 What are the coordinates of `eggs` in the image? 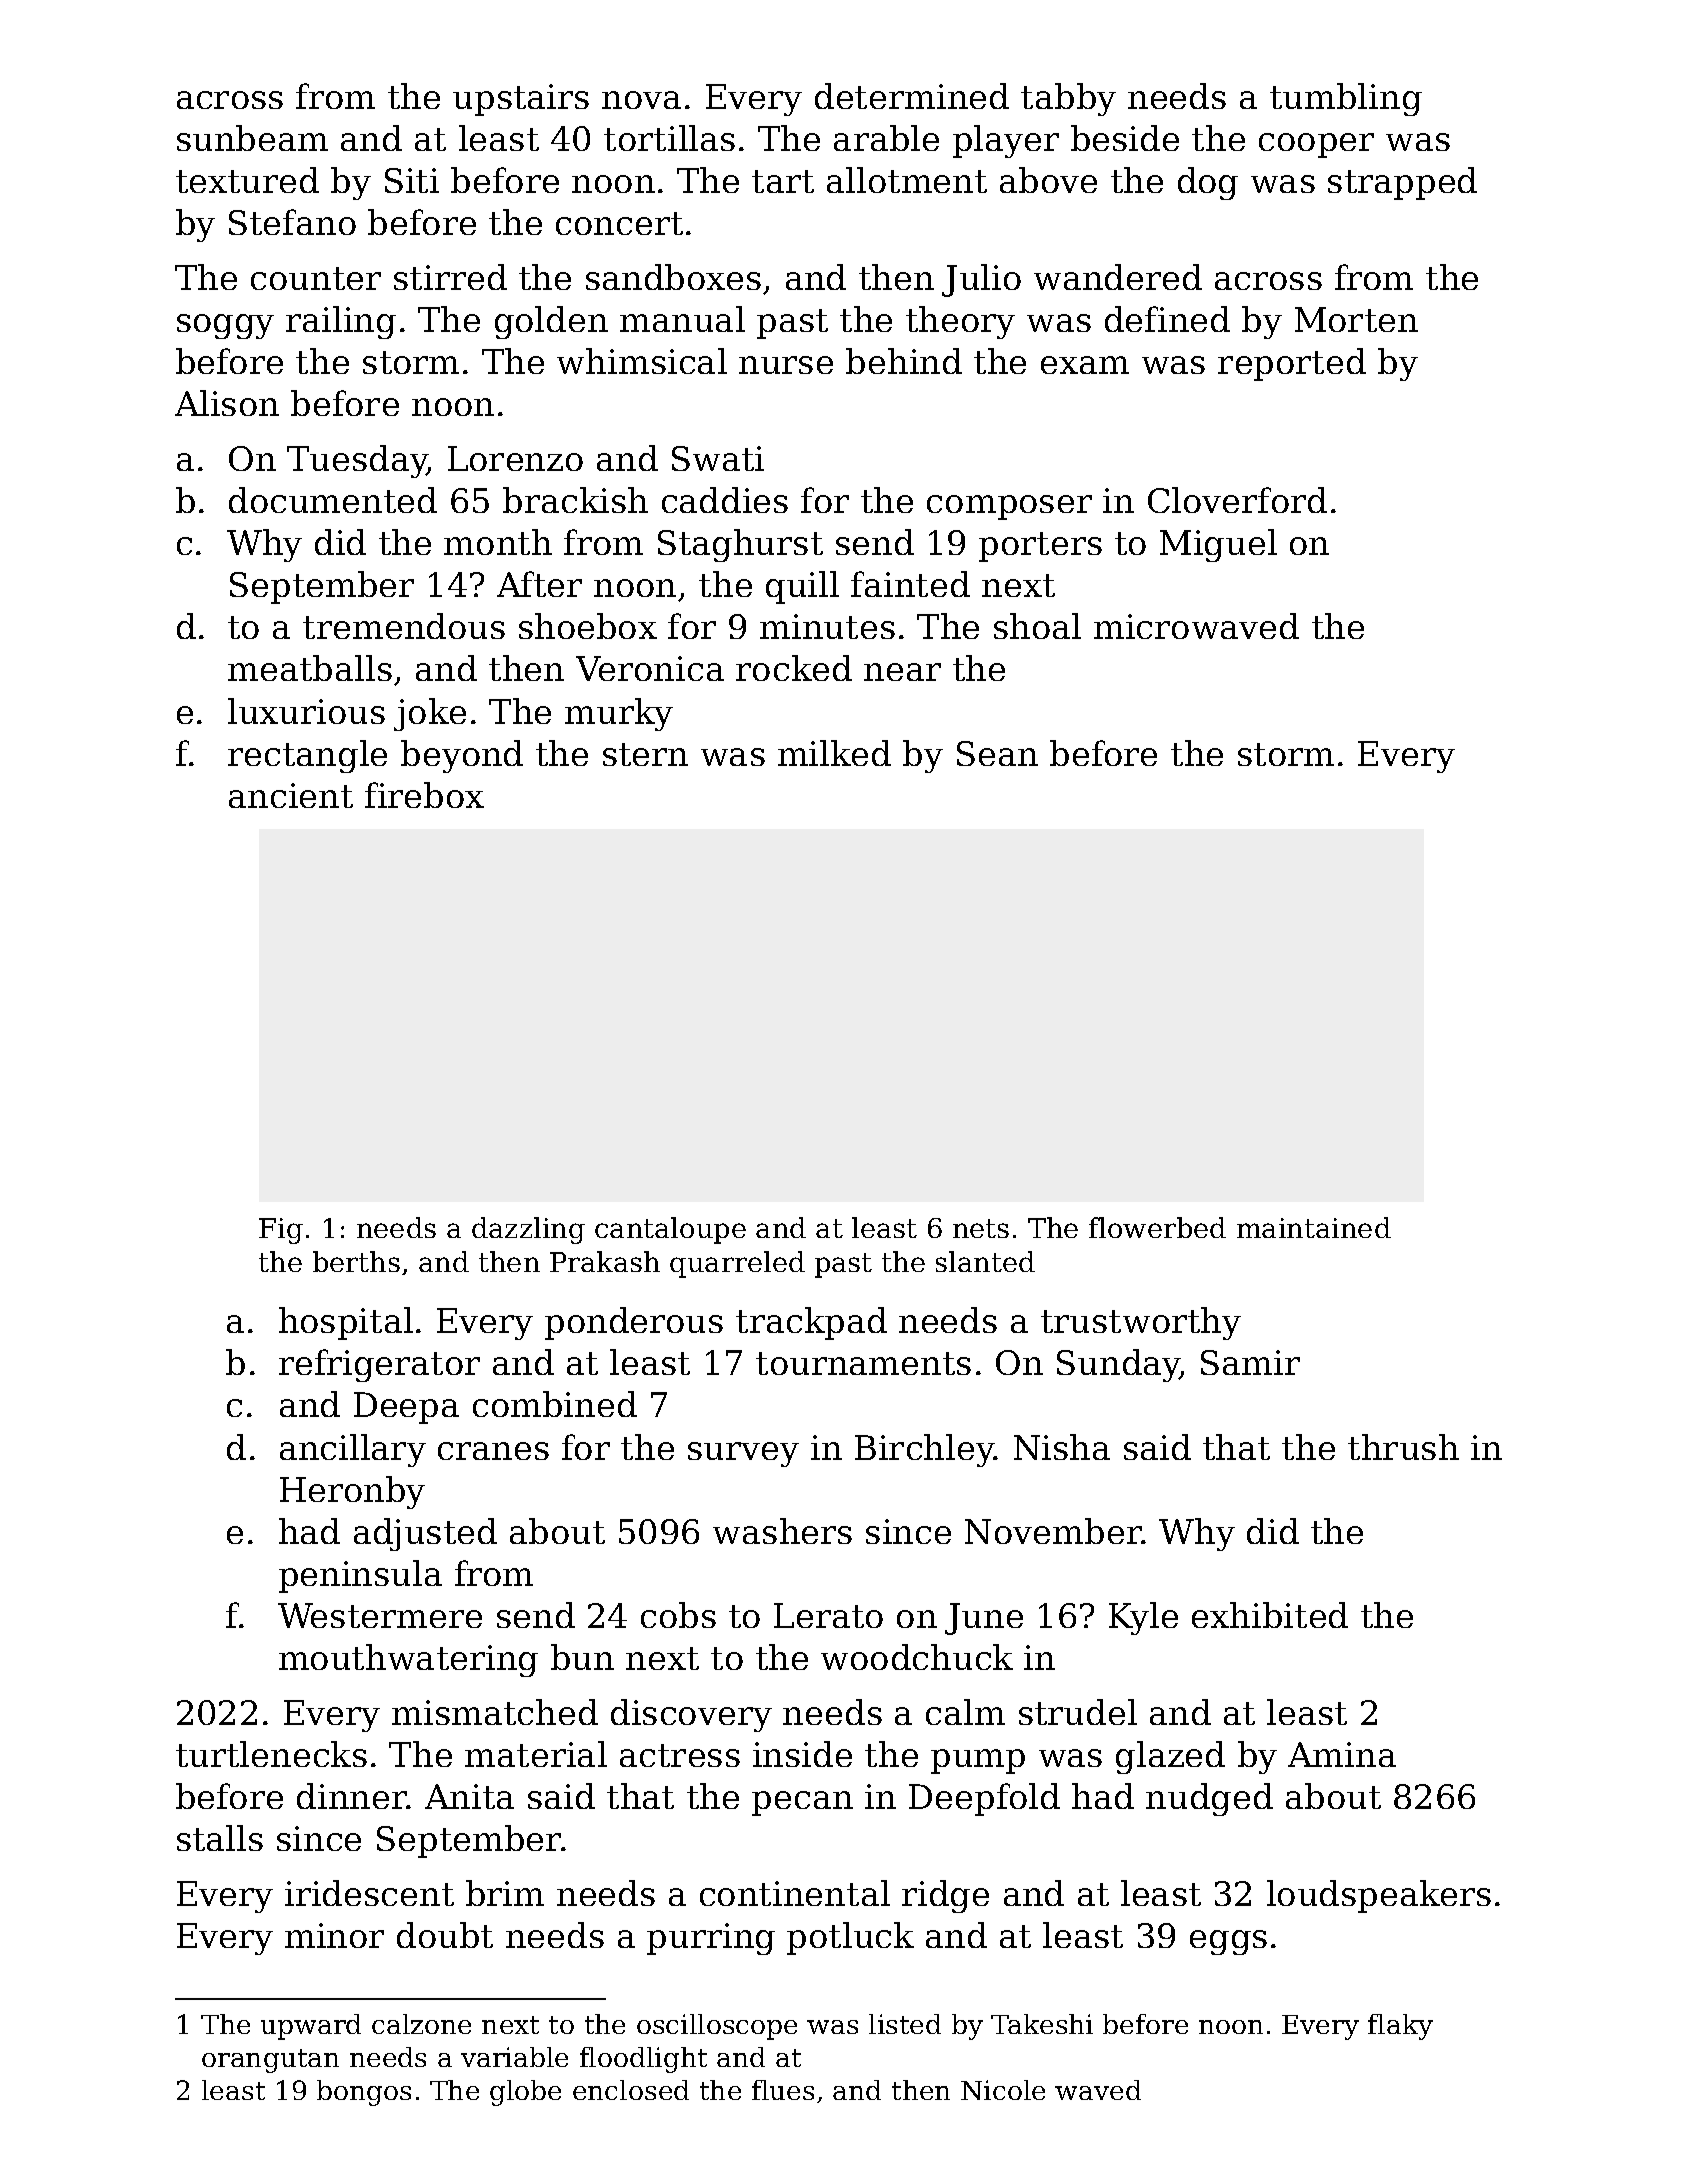 It's located at (1228, 1942).
